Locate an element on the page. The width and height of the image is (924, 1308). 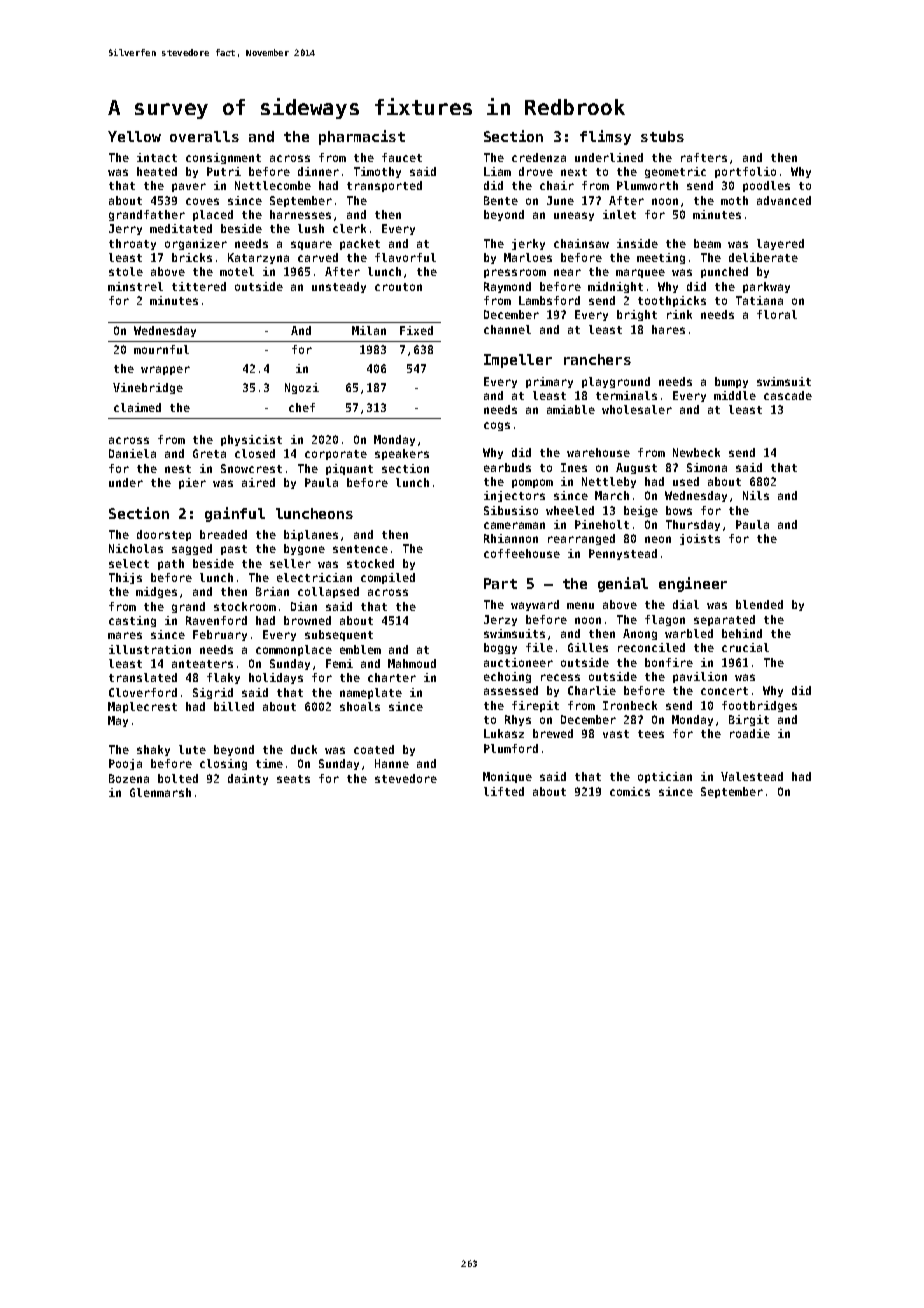
comics is located at coordinates (630, 791).
